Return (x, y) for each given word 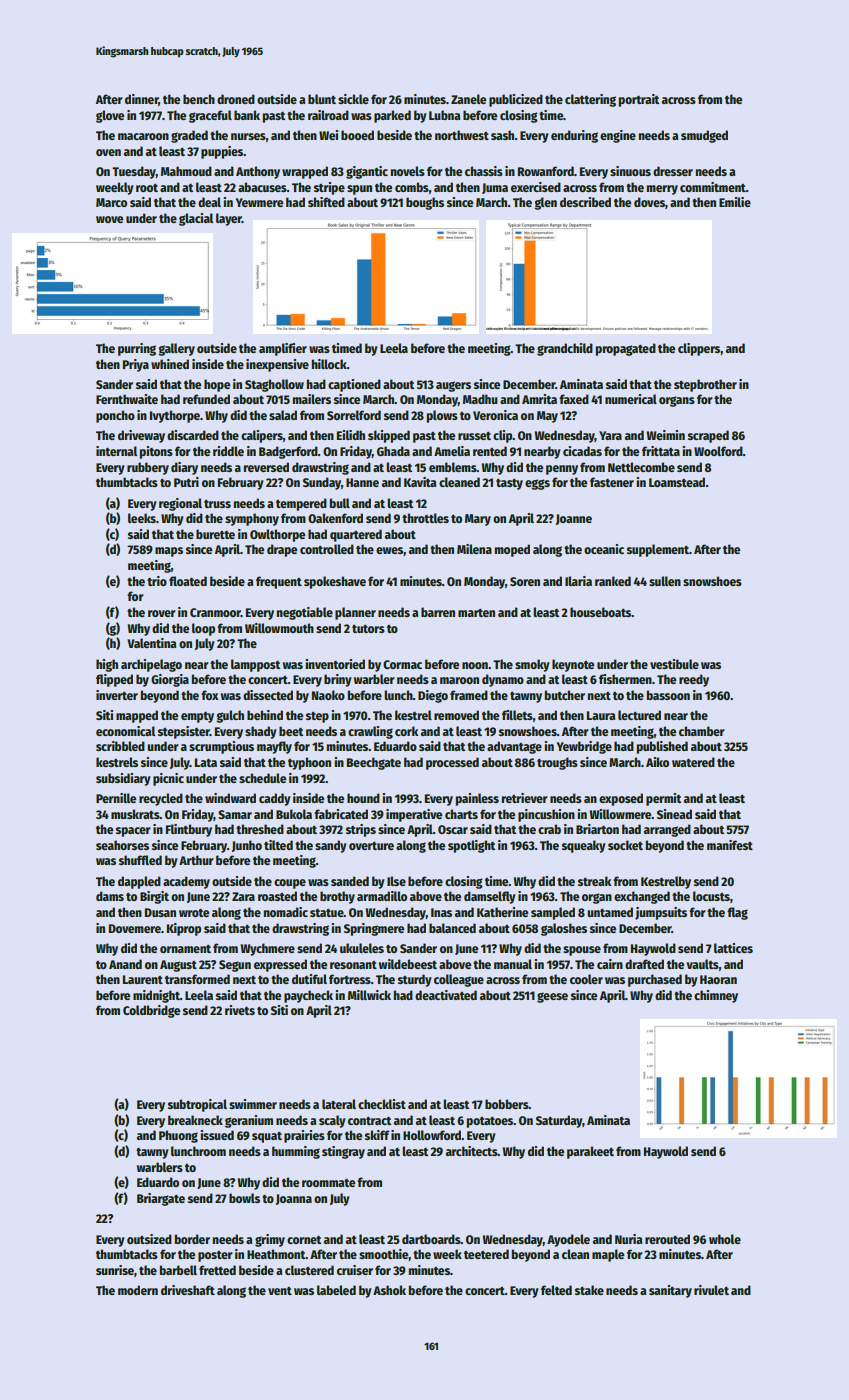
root (147, 188)
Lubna (444, 115)
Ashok (389, 1290)
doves (649, 202)
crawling (370, 732)
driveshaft (188, 1290)
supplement (658, 550)
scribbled (120, 746)
